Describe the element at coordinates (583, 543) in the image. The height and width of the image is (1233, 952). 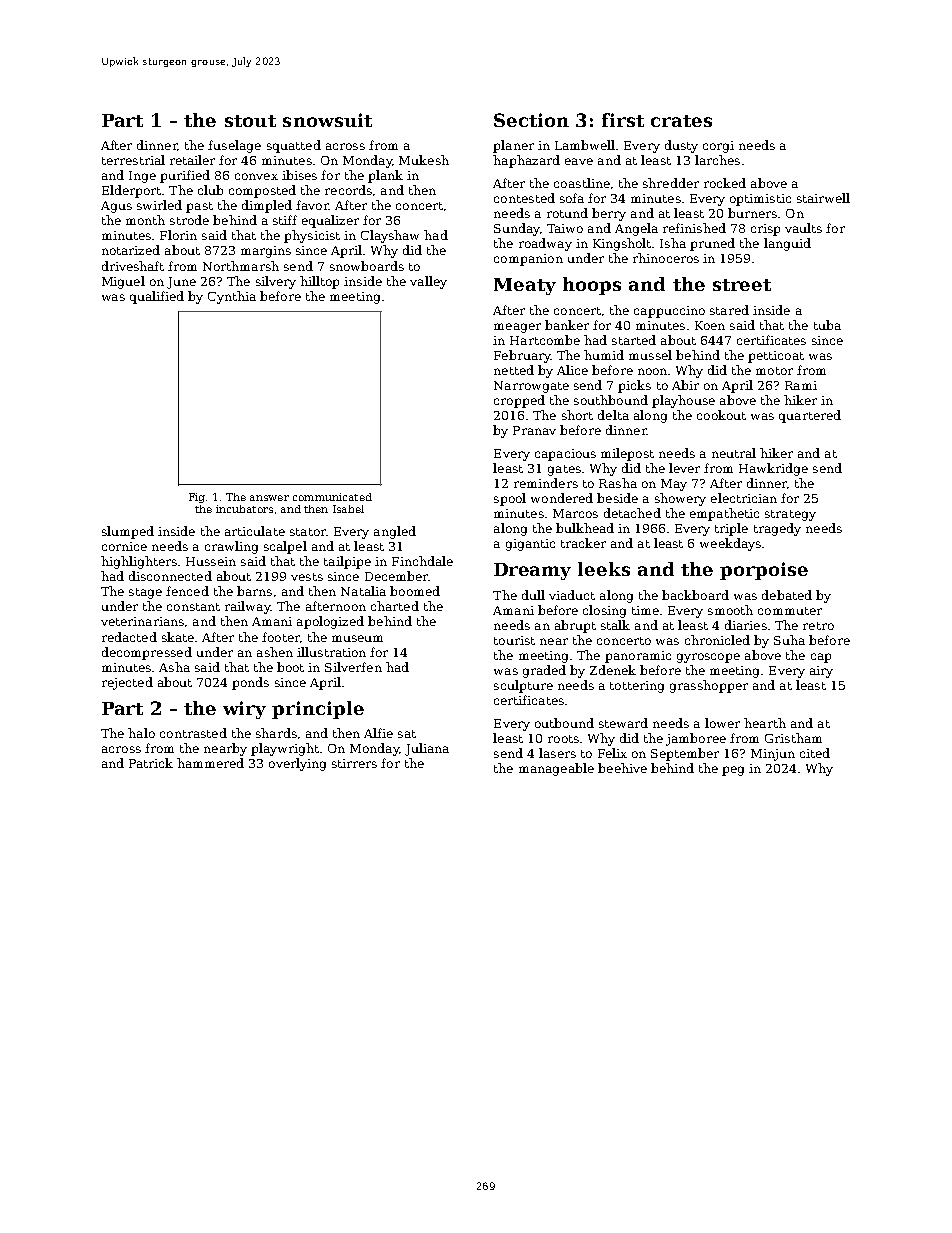
I see `tracker` at that location.
